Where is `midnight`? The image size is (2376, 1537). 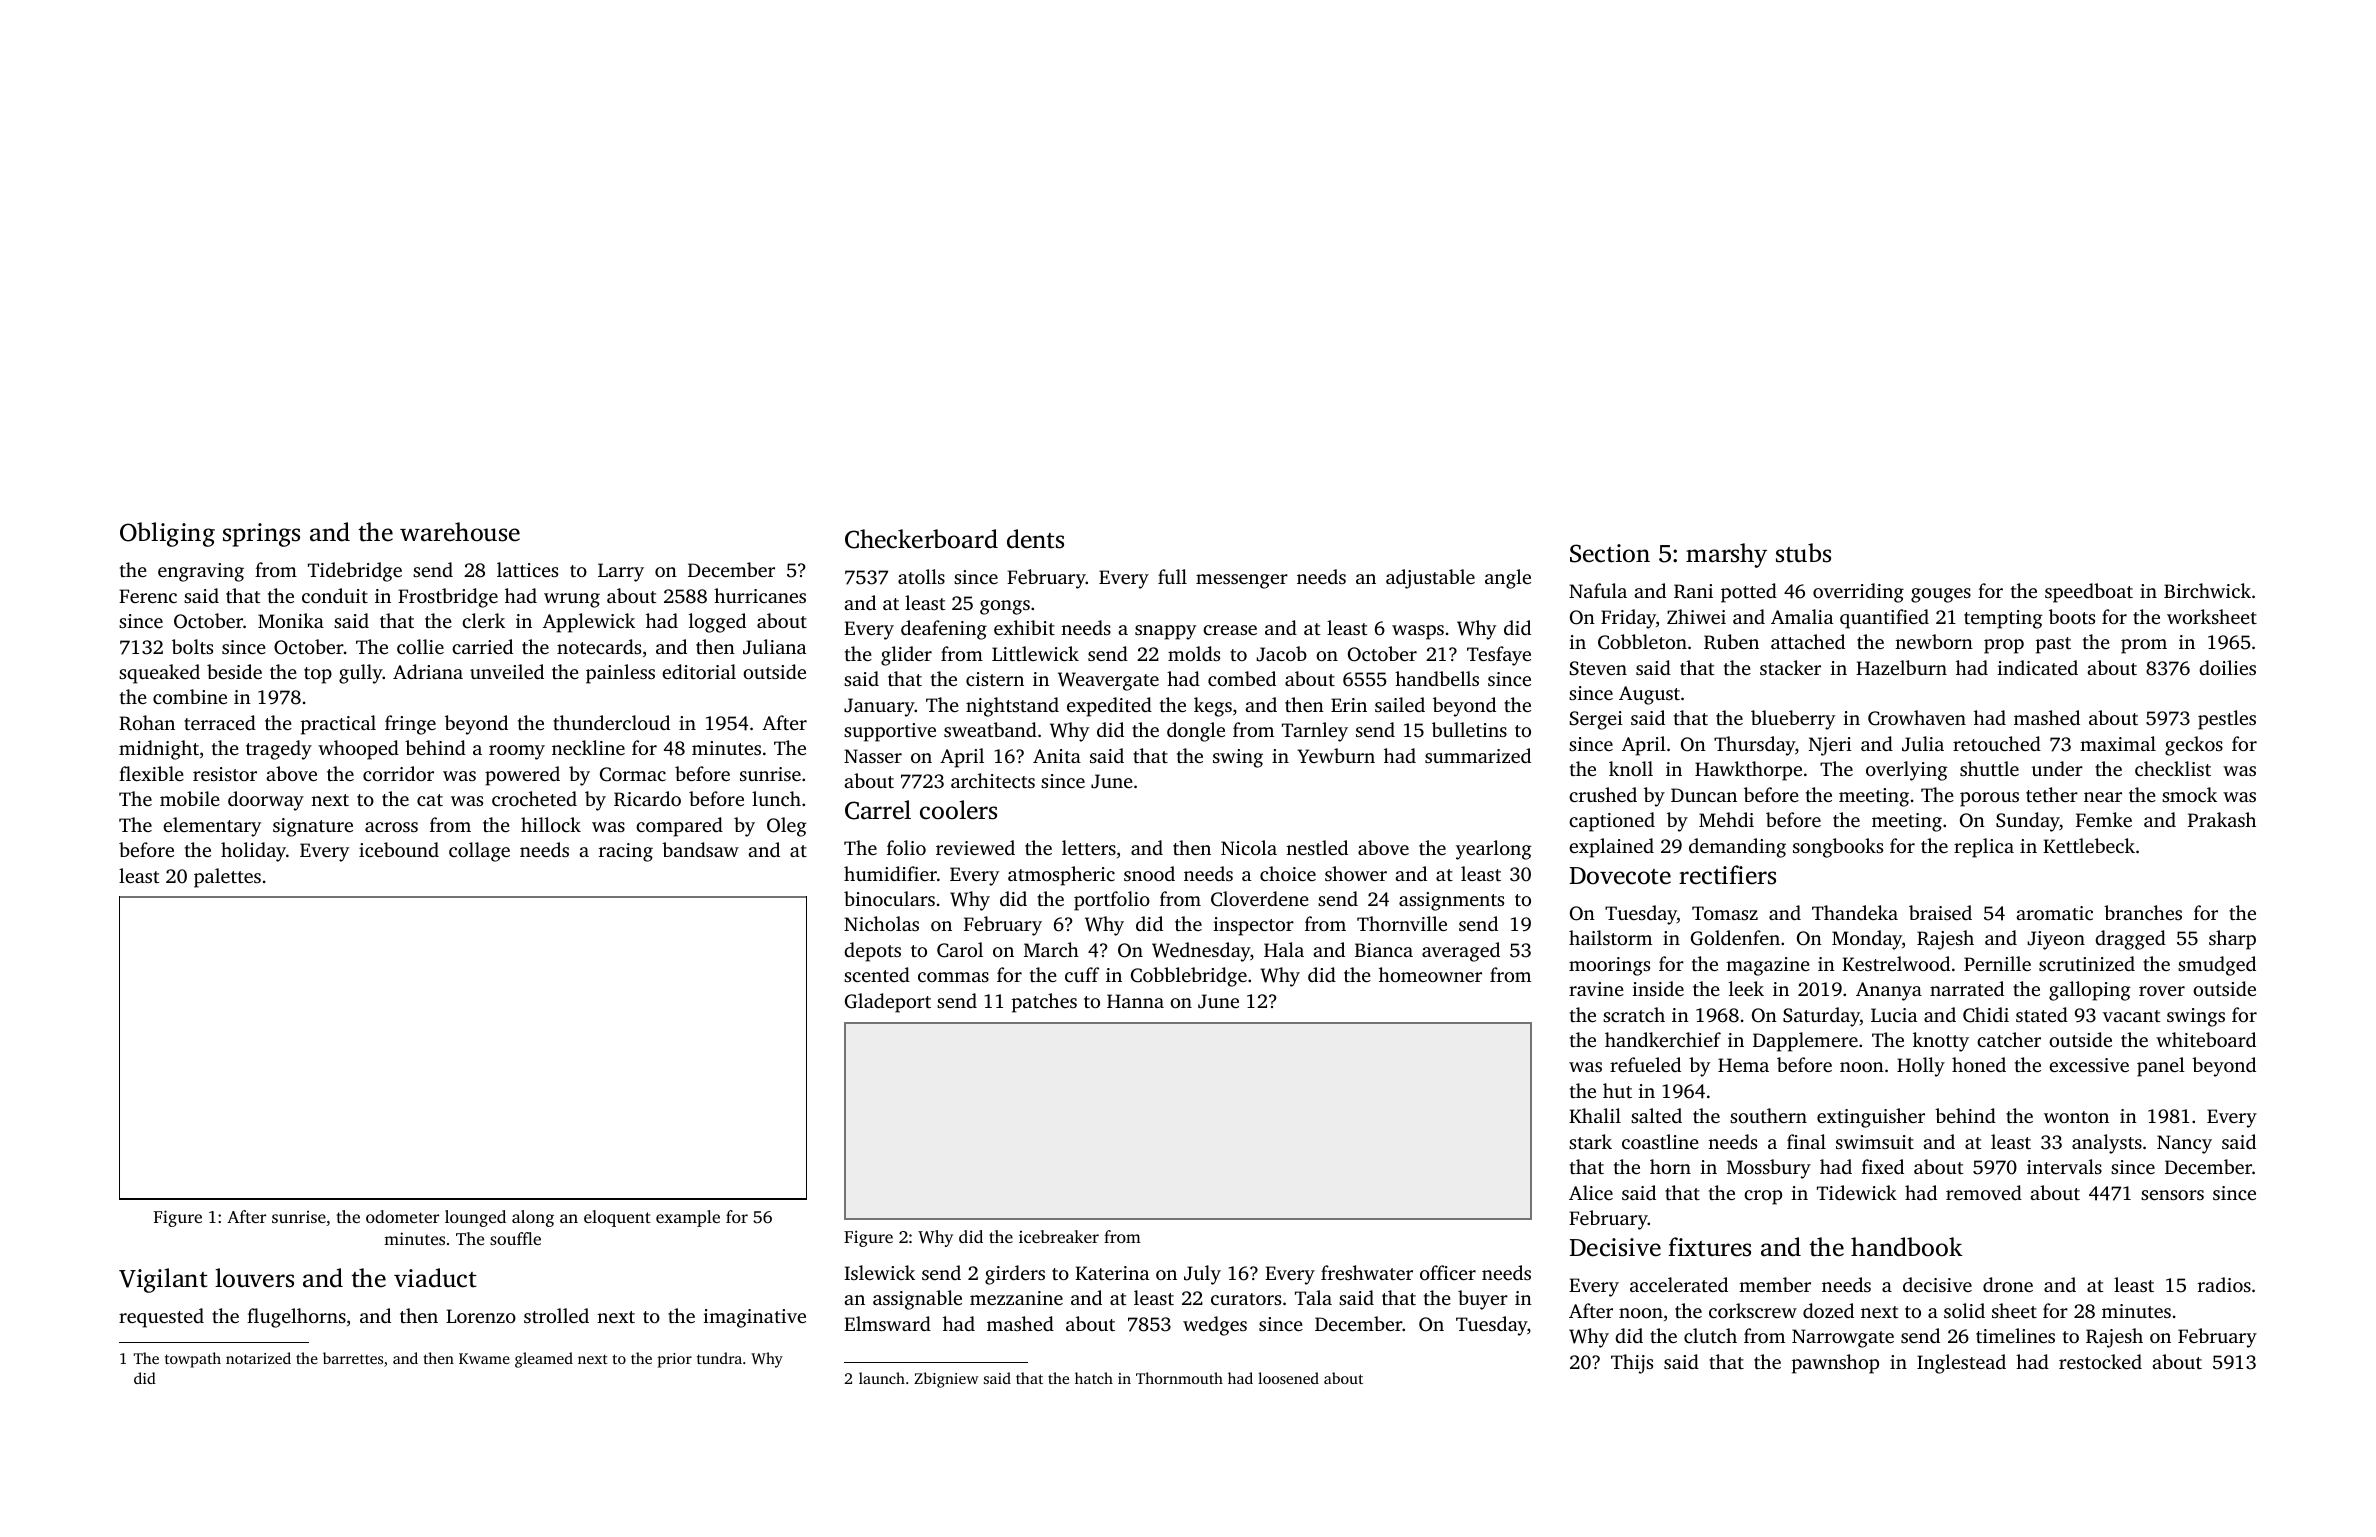
midnight is located at coordinates (159, 750).
